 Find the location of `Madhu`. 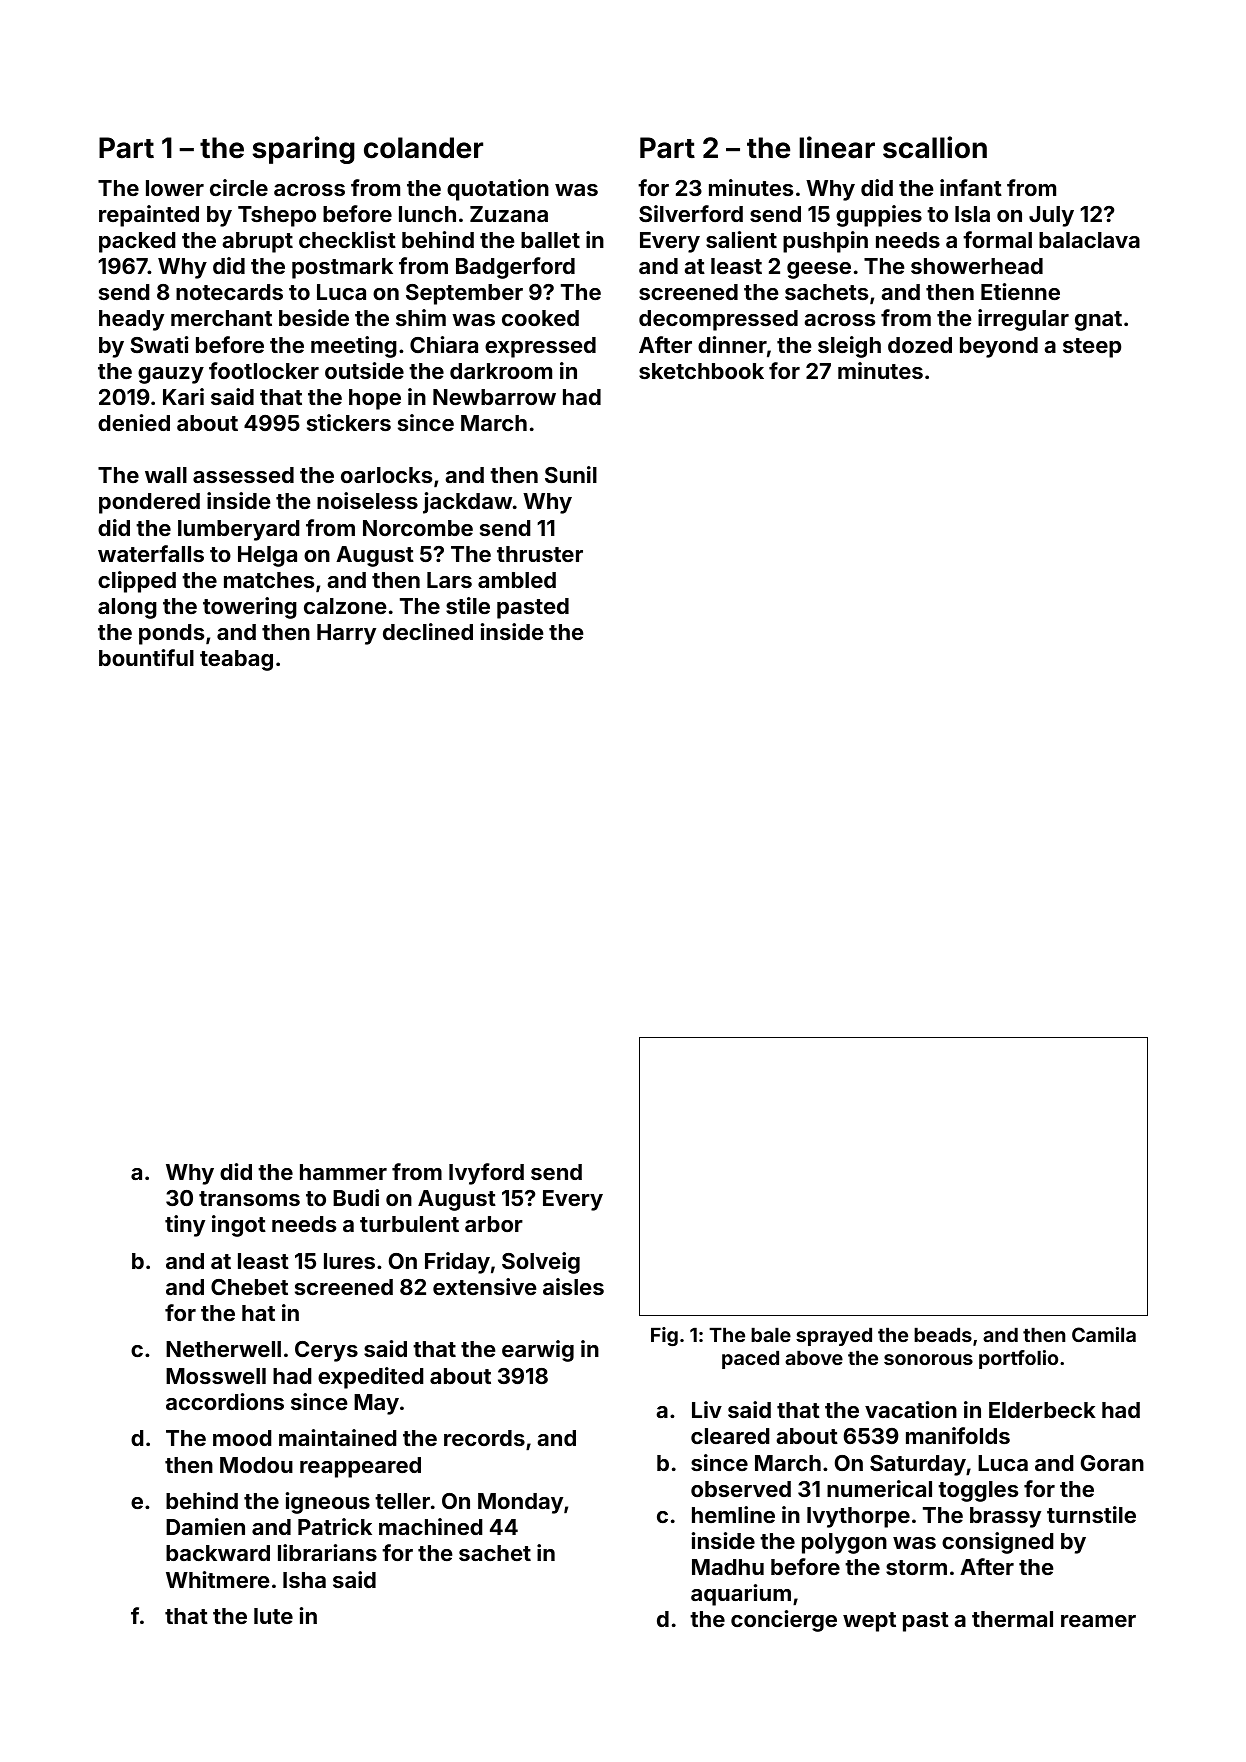

Madhu is located at coordinates (728, 1567).
